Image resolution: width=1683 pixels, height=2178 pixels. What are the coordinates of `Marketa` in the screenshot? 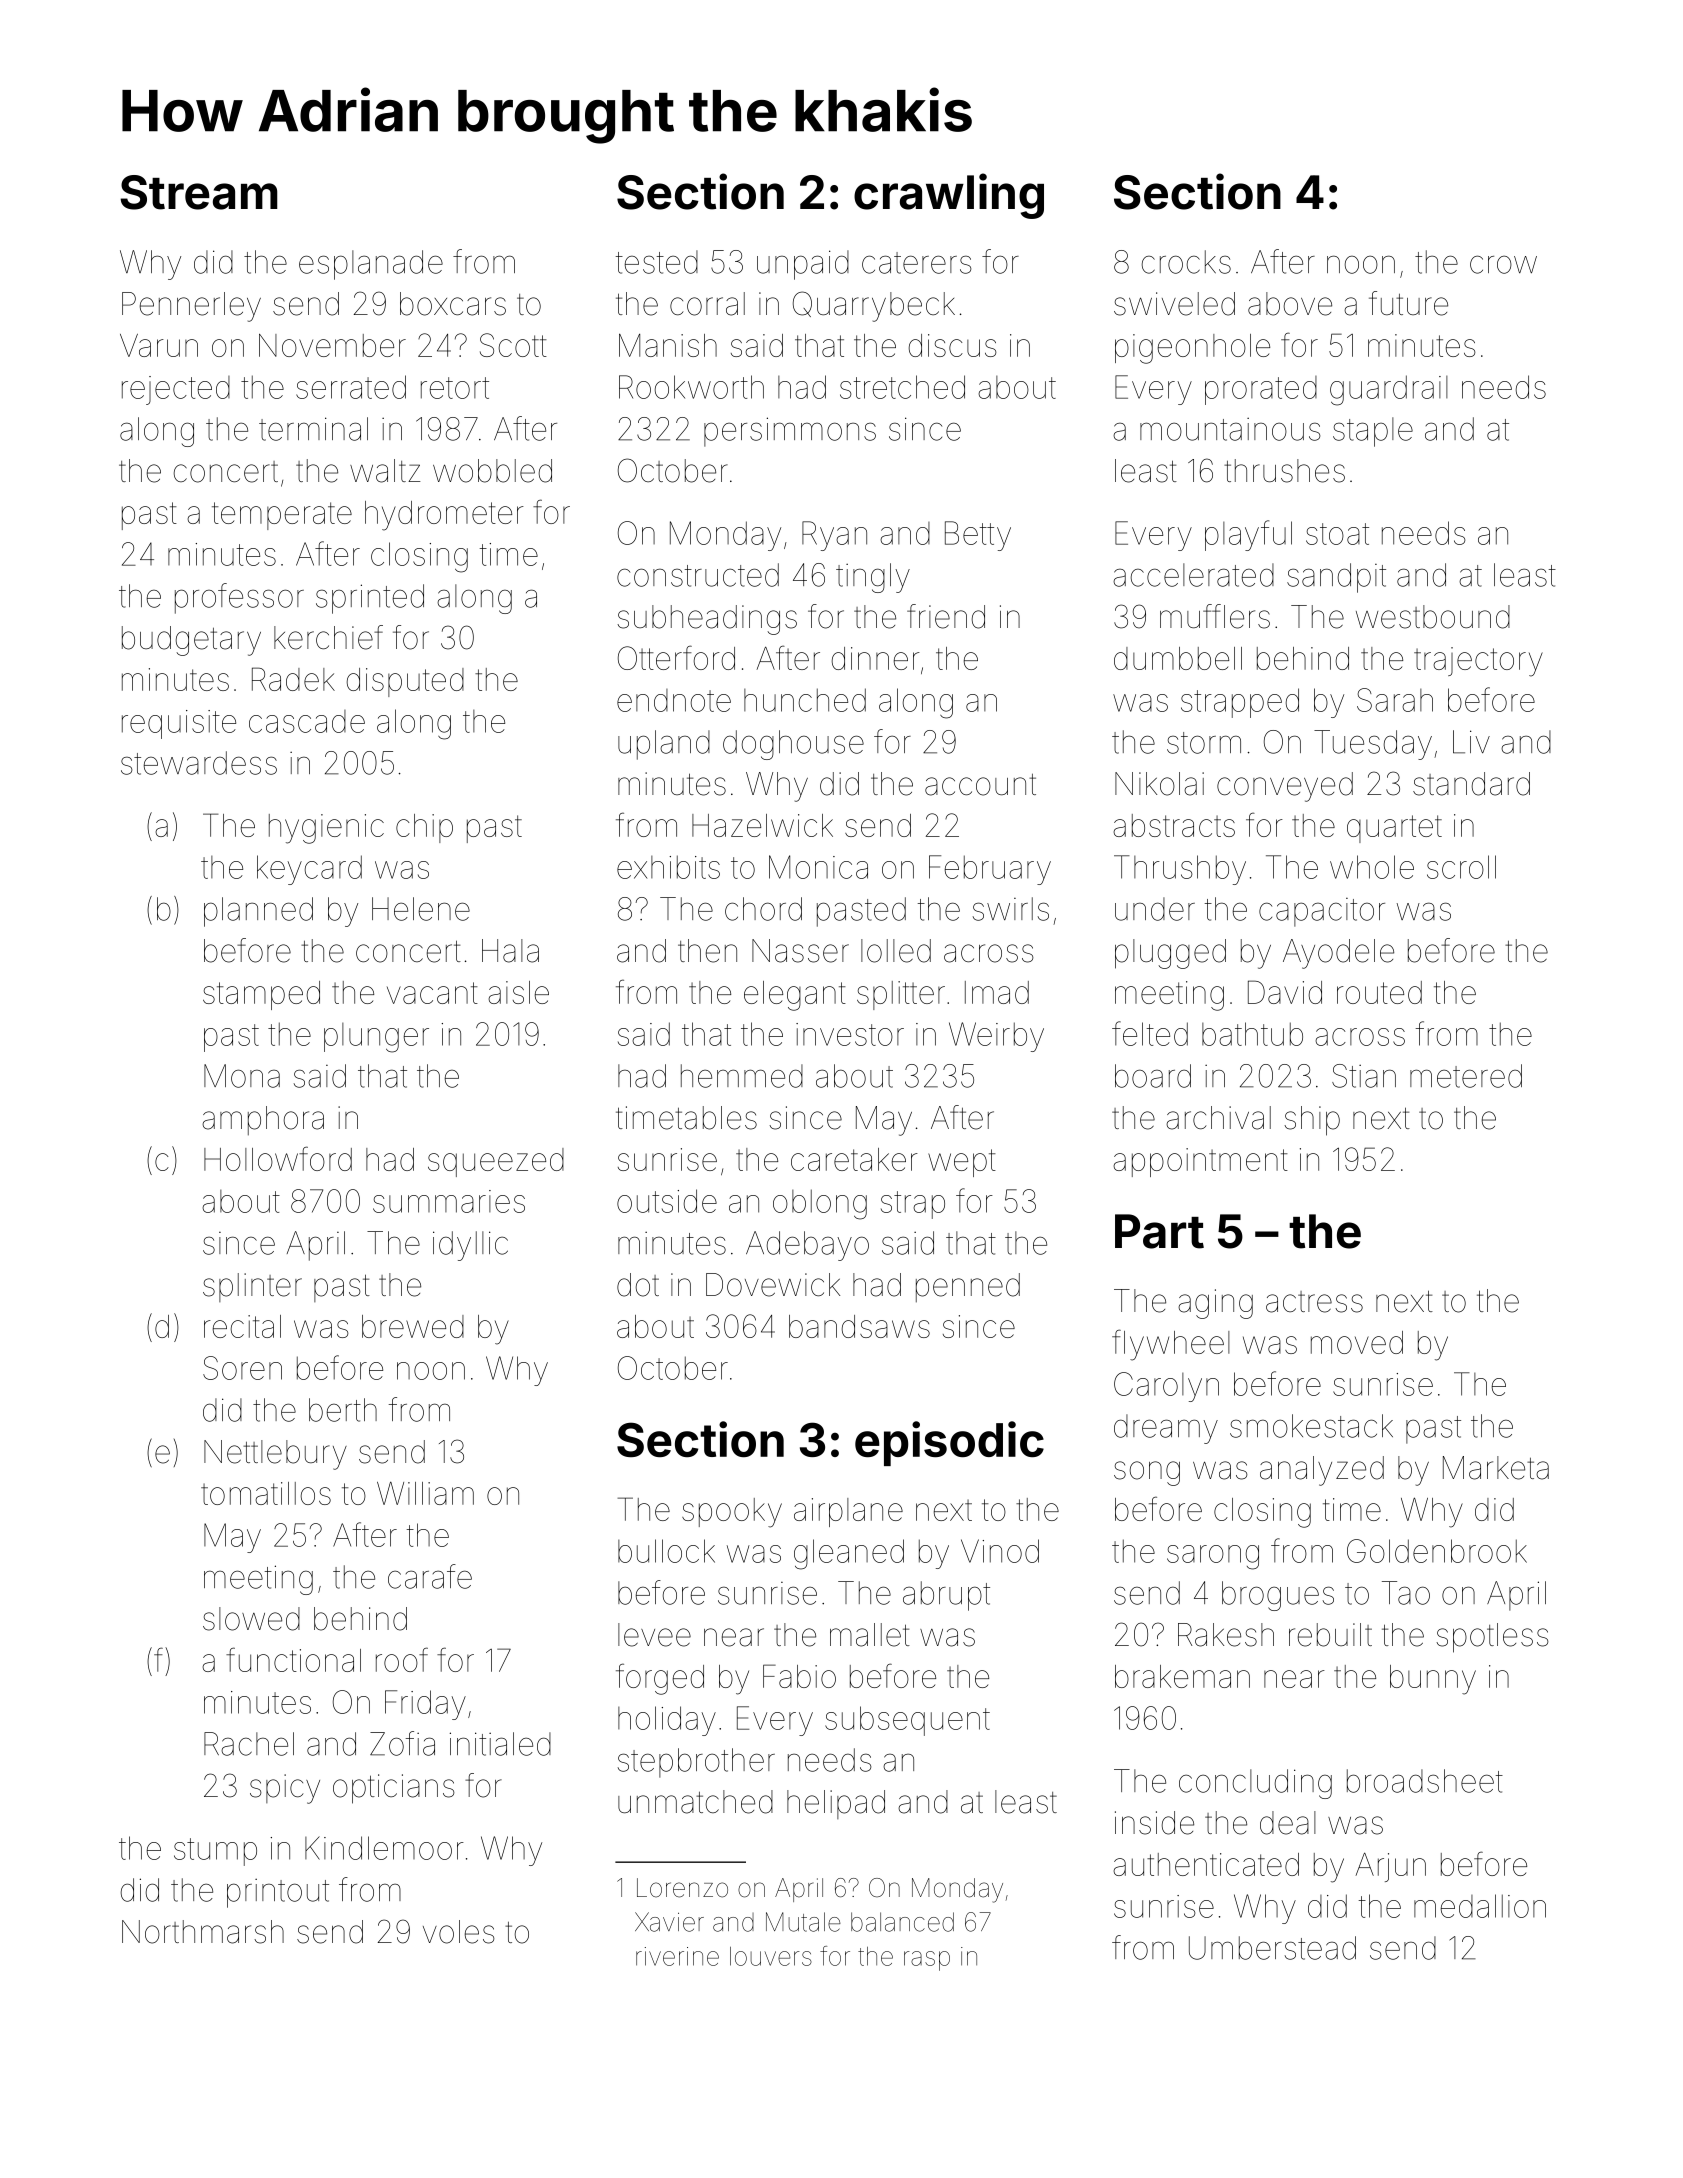 It's located at (1496, 1468).
